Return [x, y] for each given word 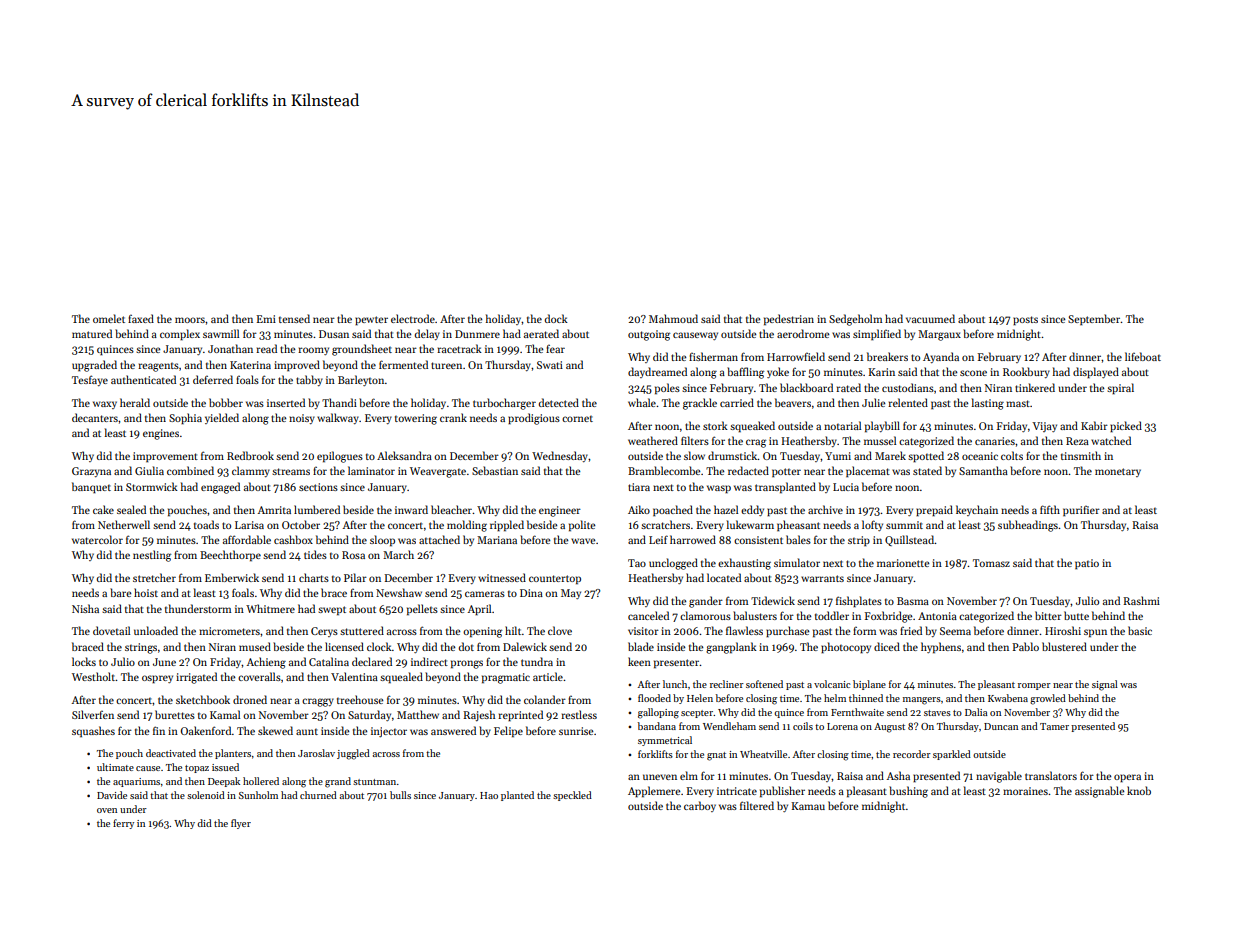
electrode [413, 318]
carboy [700, 806]
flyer [241, 824]
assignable [1099, 792]
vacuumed [930, 318]
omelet [109, 318]
